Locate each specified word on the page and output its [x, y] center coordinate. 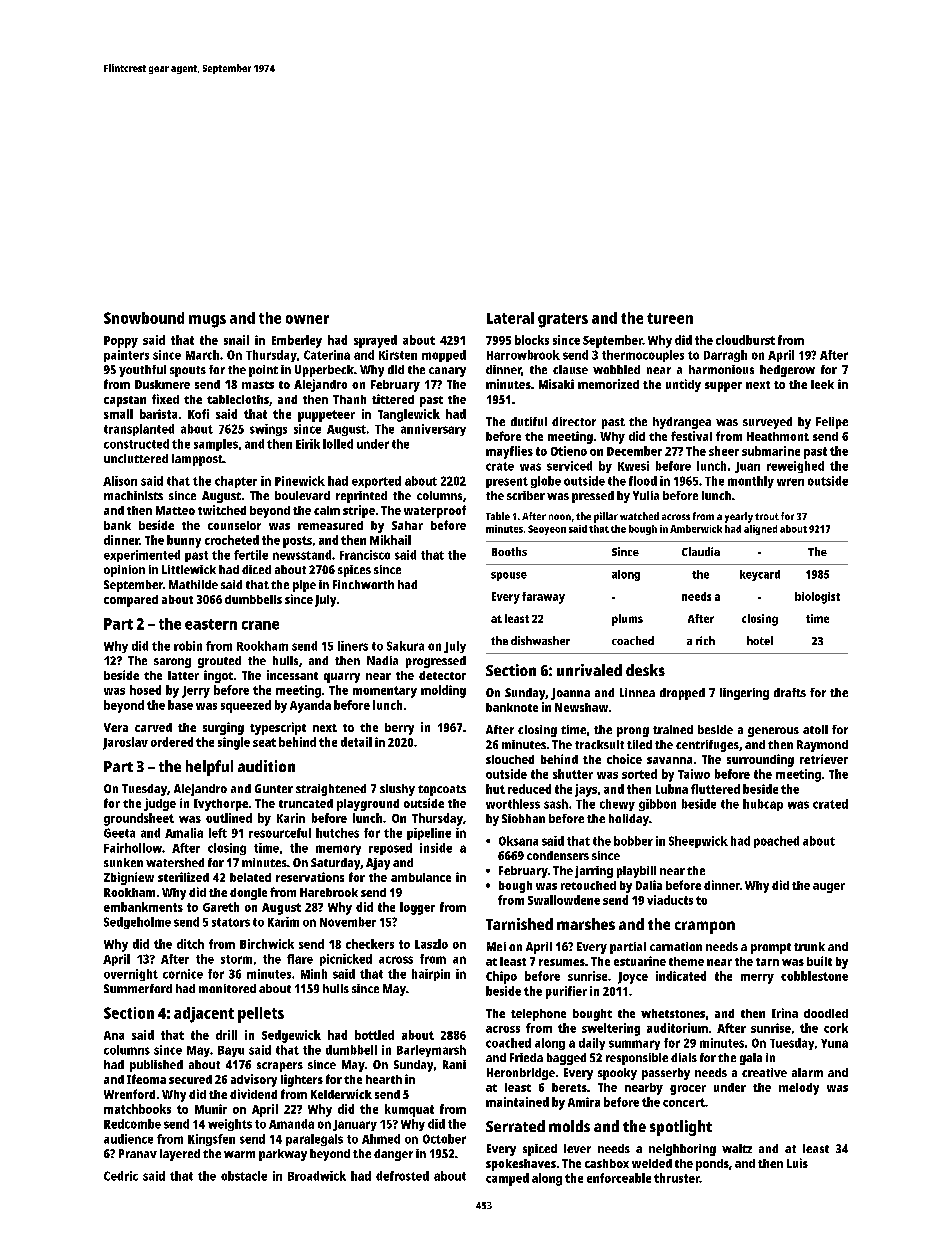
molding [443, 691]
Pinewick [300, 481]
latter [183, 675]
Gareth [221, 907]
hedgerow [787, 371]
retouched [588, 885]
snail [236, 340]
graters [563, 320]
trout [767, 516]
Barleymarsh [431, 1051]
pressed [593, 497]
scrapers [280, 1067]
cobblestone [814, 976]
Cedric [121, 1176]
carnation [676, 946]
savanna [669, 760]
